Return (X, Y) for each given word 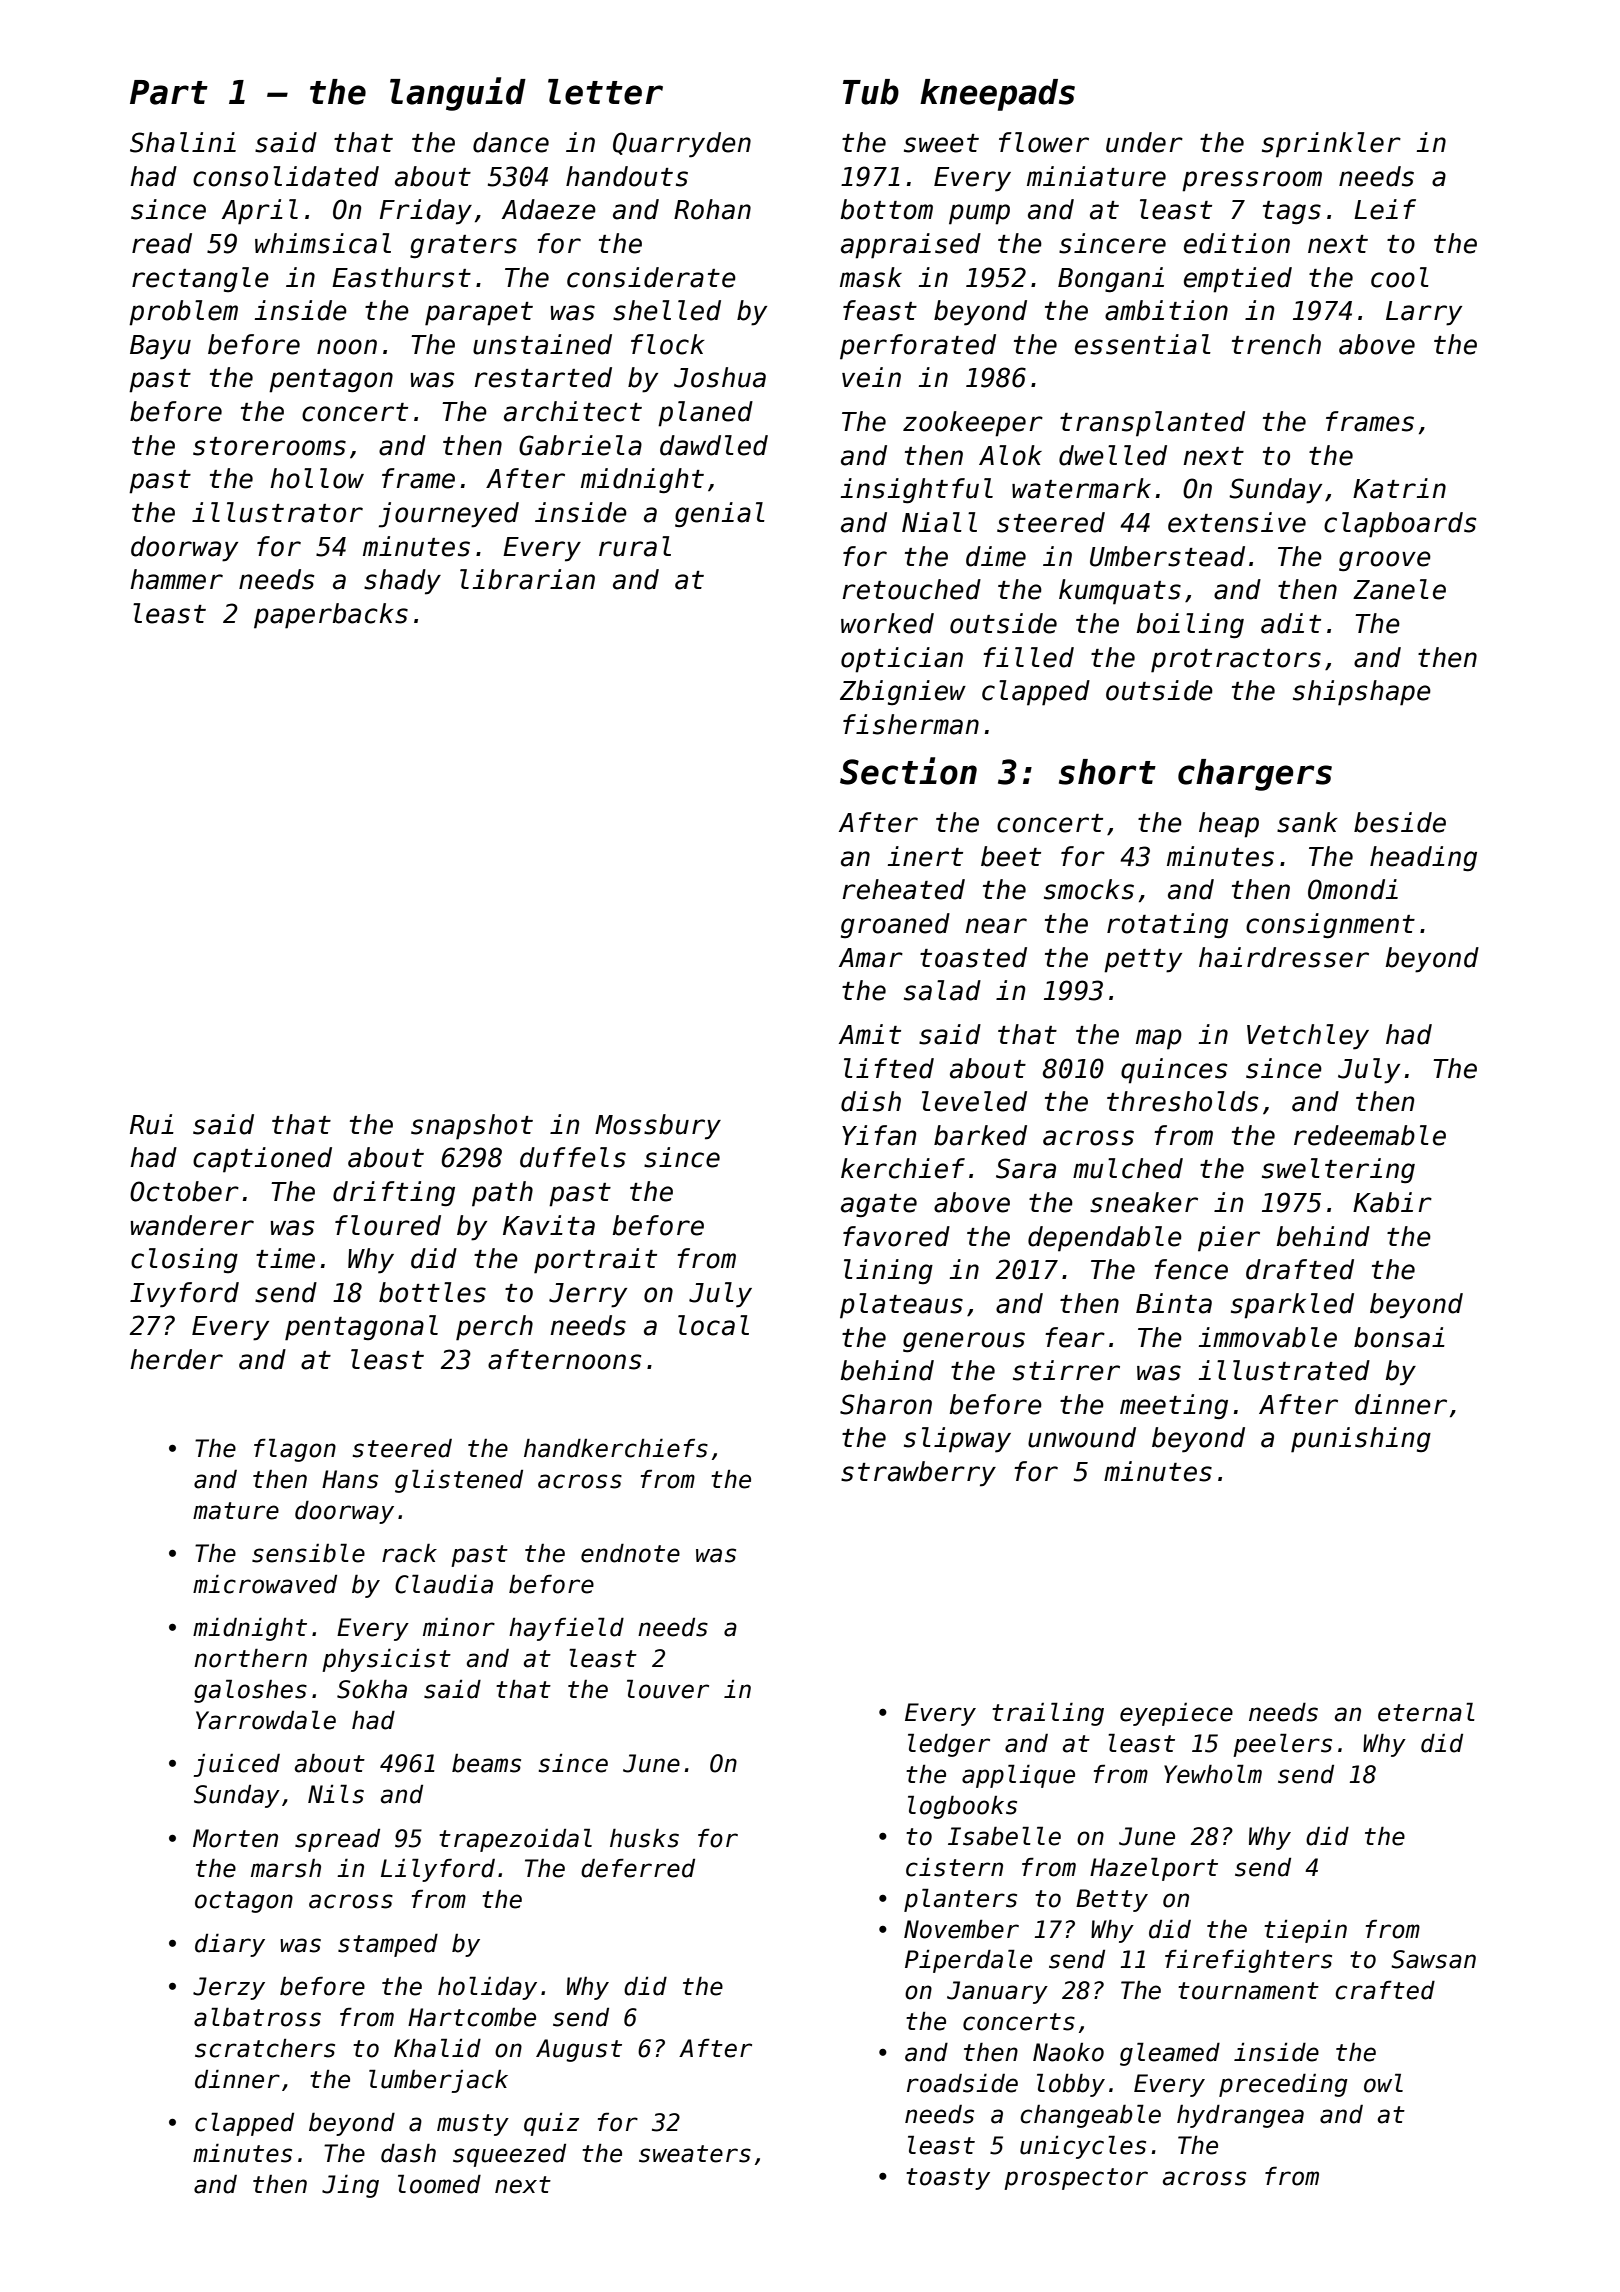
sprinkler (1331, 145)
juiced (237, 1765)
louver (668, 1689)
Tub (871, 92)
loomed (439, 2184)
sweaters (695, 2154)
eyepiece (1176, 1714)
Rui (152, 1124)
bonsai (1399, 1337)
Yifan (879, 1135)
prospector (1076, 2179)
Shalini (183, 142)
